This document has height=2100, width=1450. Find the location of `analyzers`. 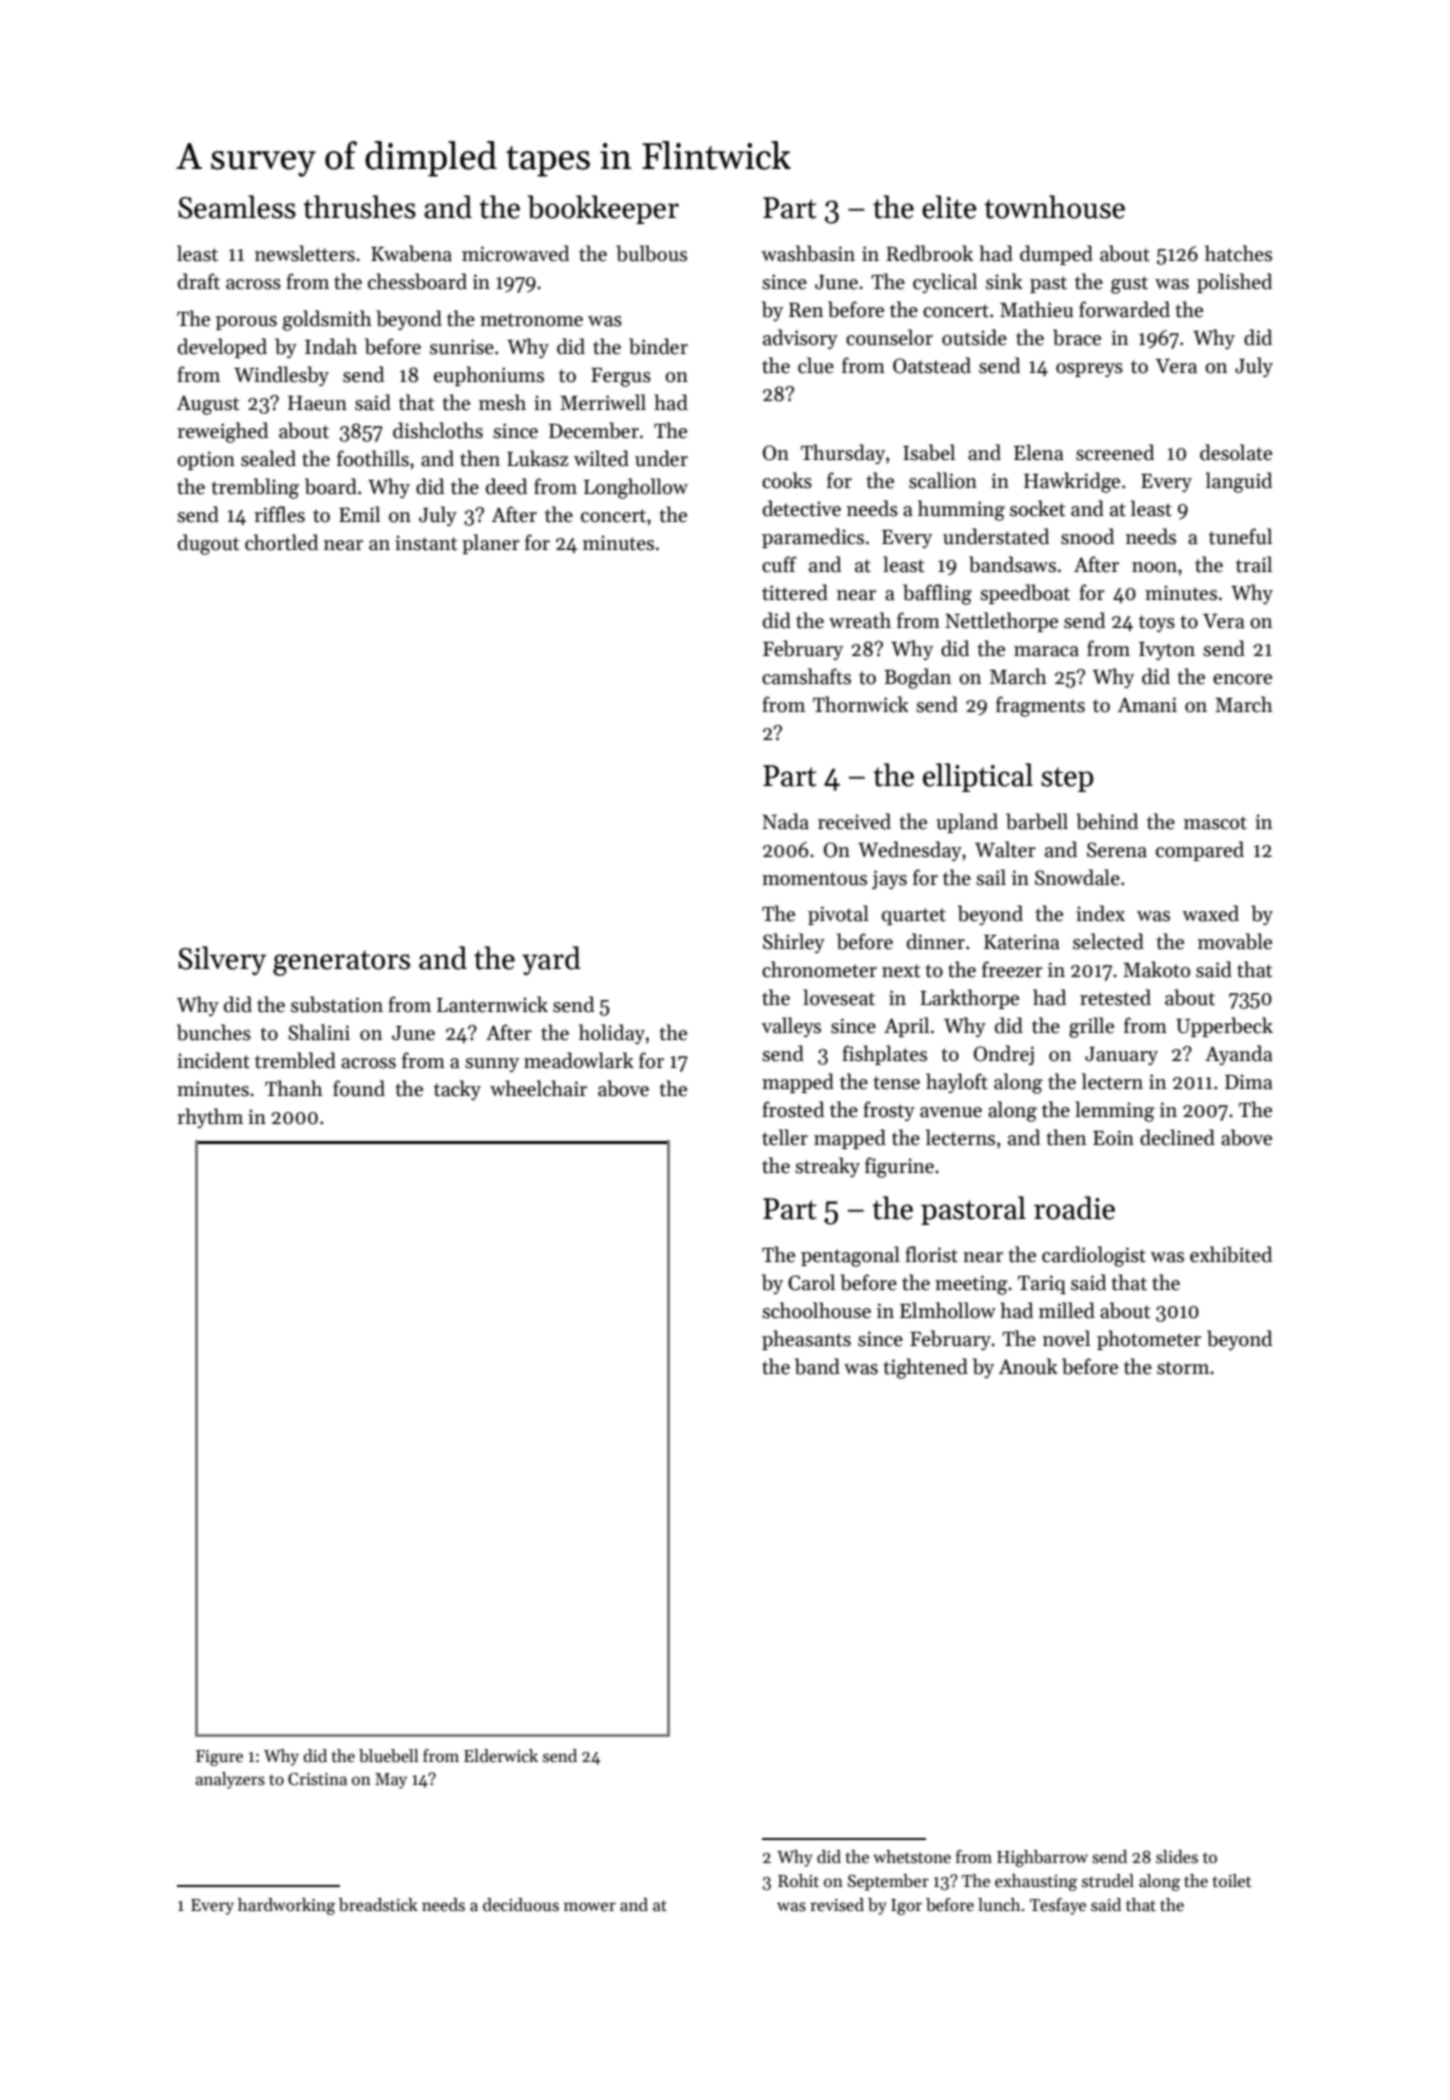

analyzers is located at coordinates (230, 1780).
